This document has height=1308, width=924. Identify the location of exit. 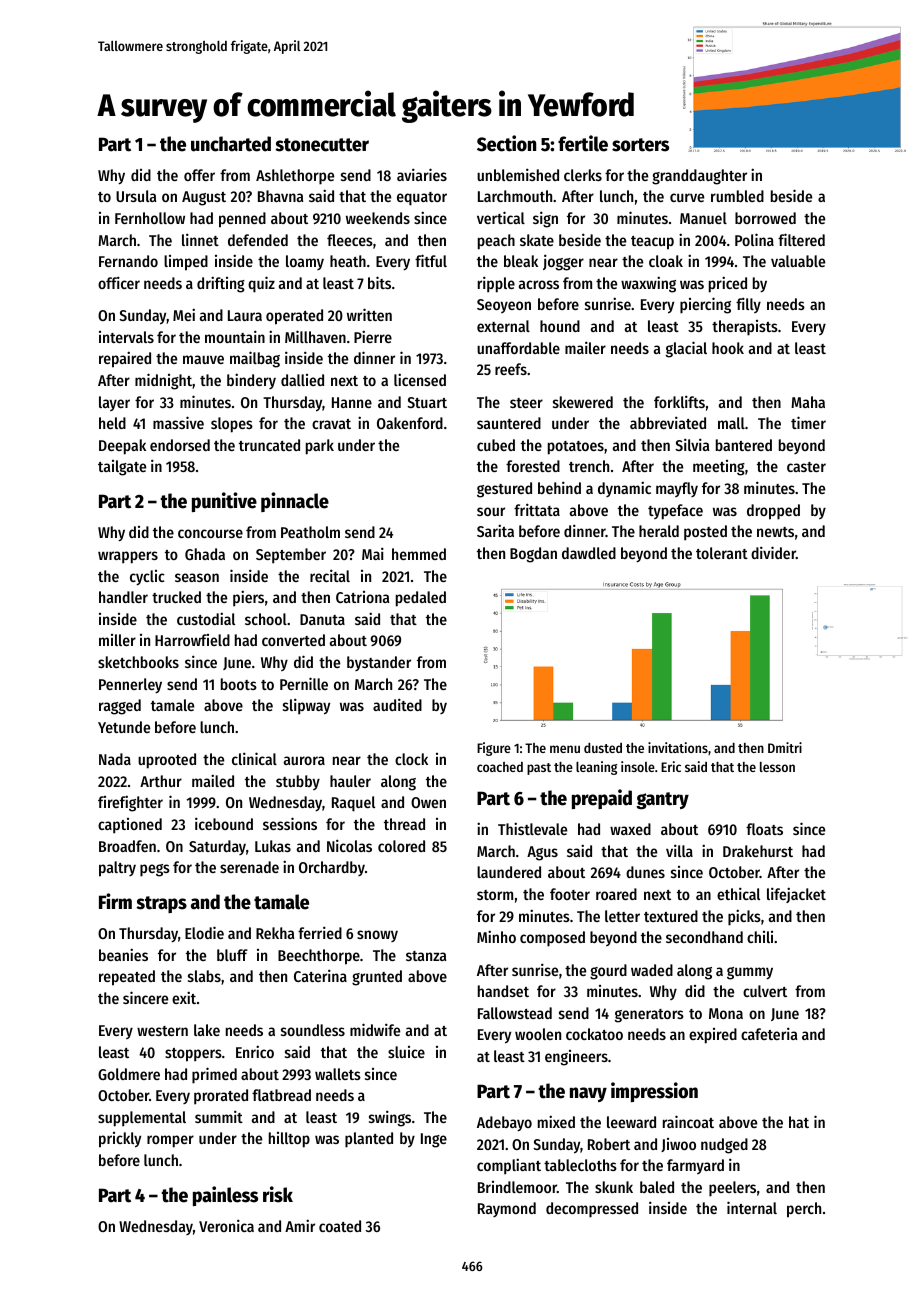
(184, 997).
